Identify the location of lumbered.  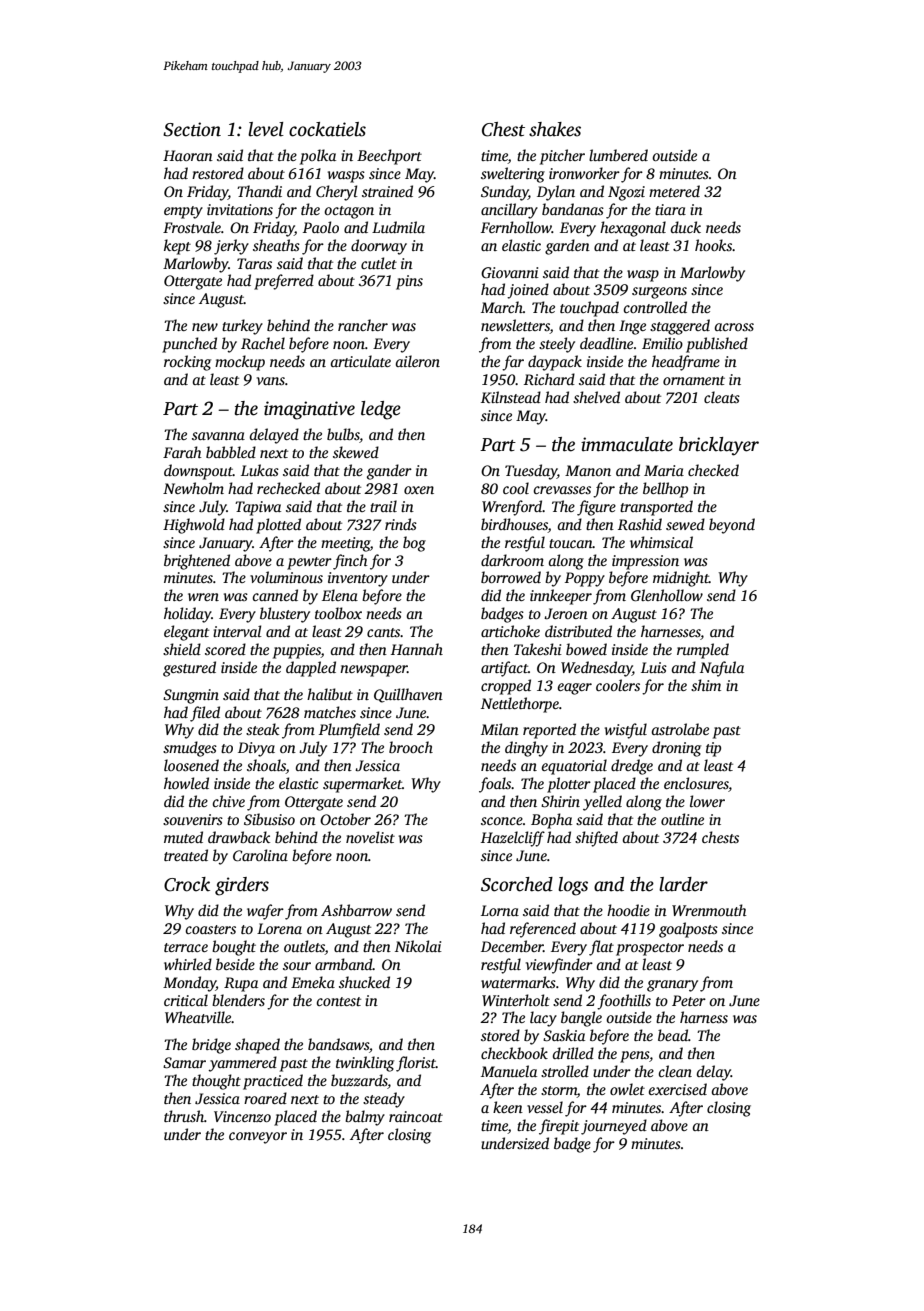
(618, 155).
